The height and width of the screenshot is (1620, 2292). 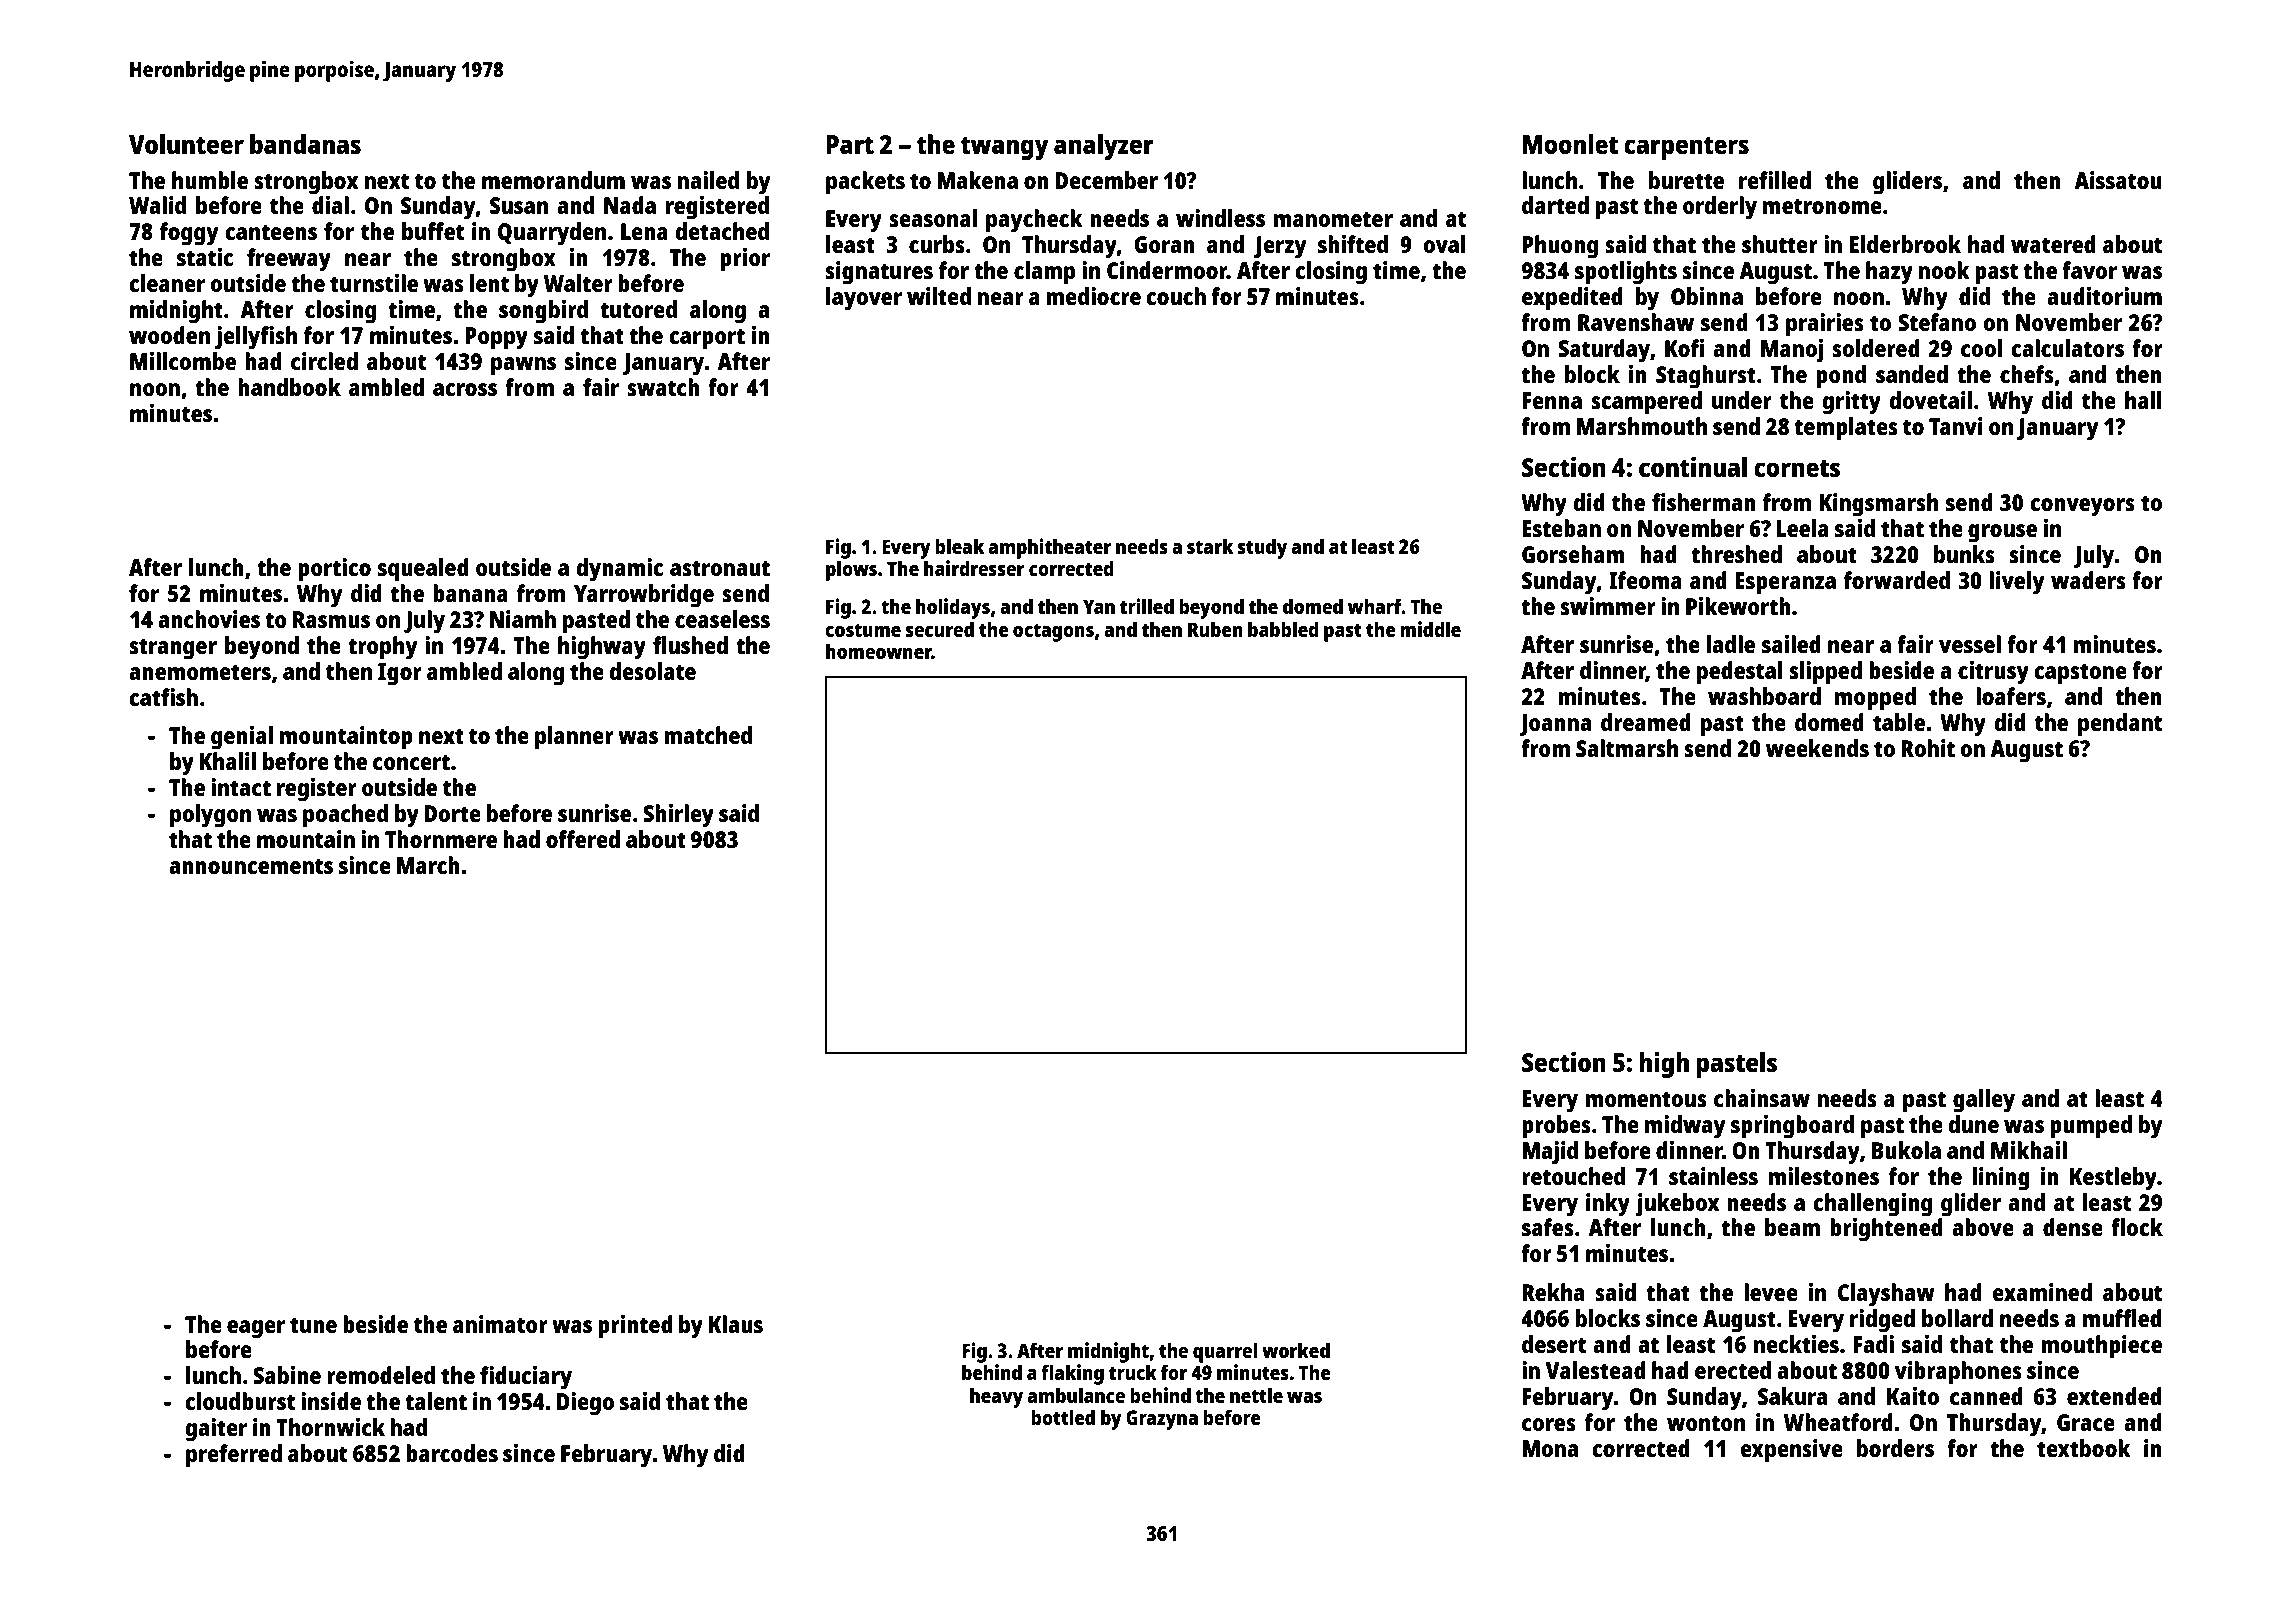 I want to click on banana, so click(x=470, y=593).
